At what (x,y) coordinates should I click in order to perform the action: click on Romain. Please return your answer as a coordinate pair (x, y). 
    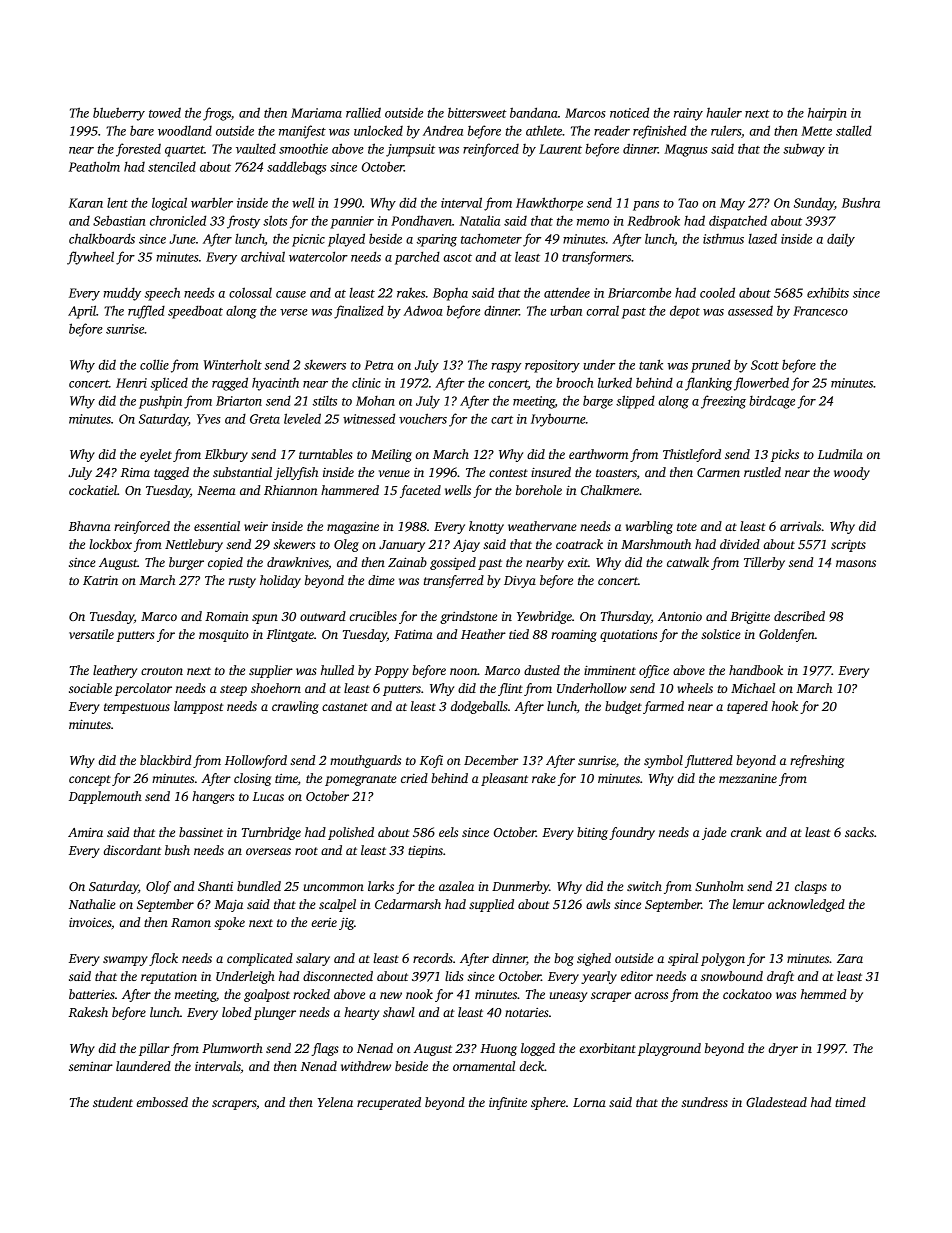
    Looking at the image, I should click on (227, 616).
